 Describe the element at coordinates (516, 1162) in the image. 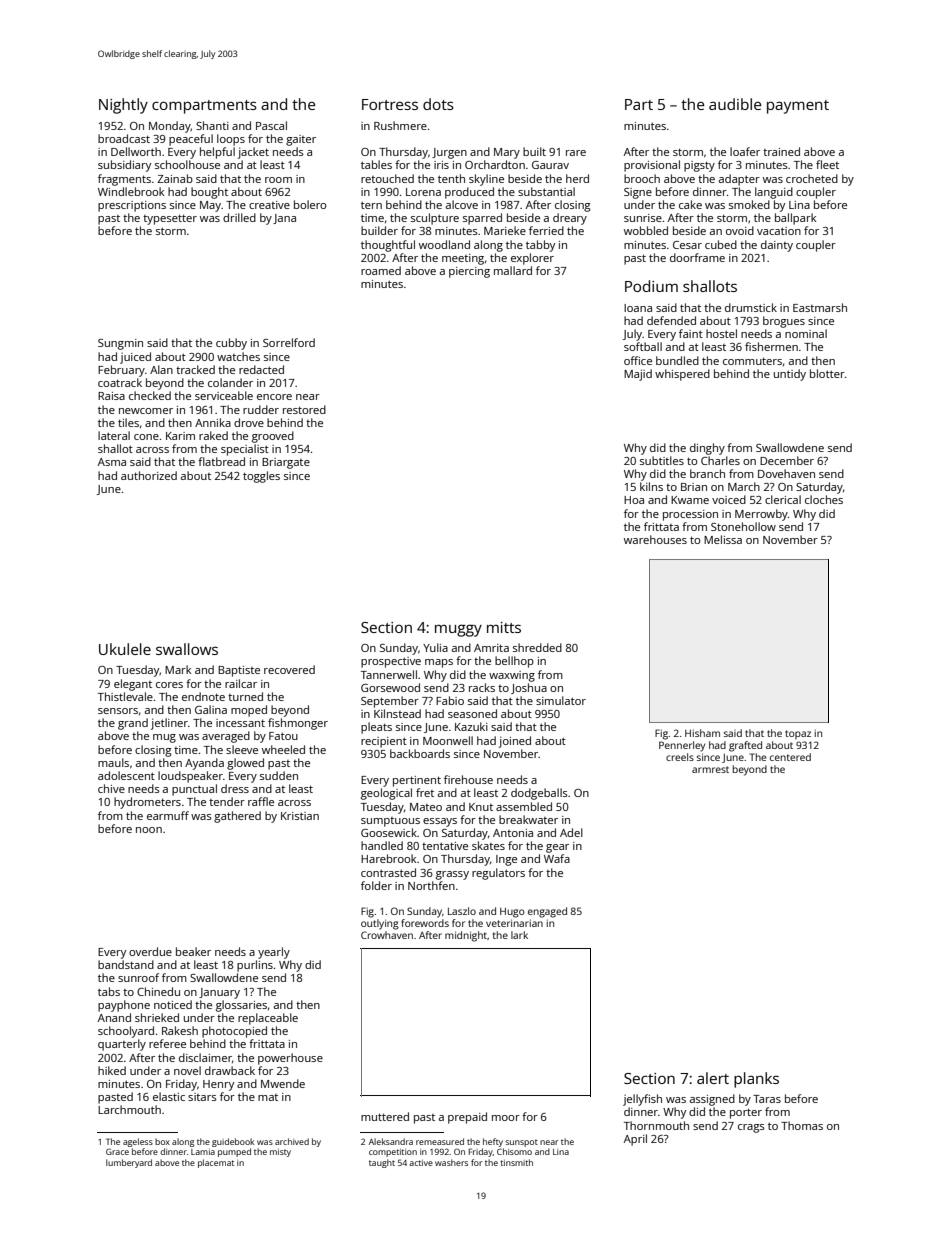

I see `tinsmith` at that location.
